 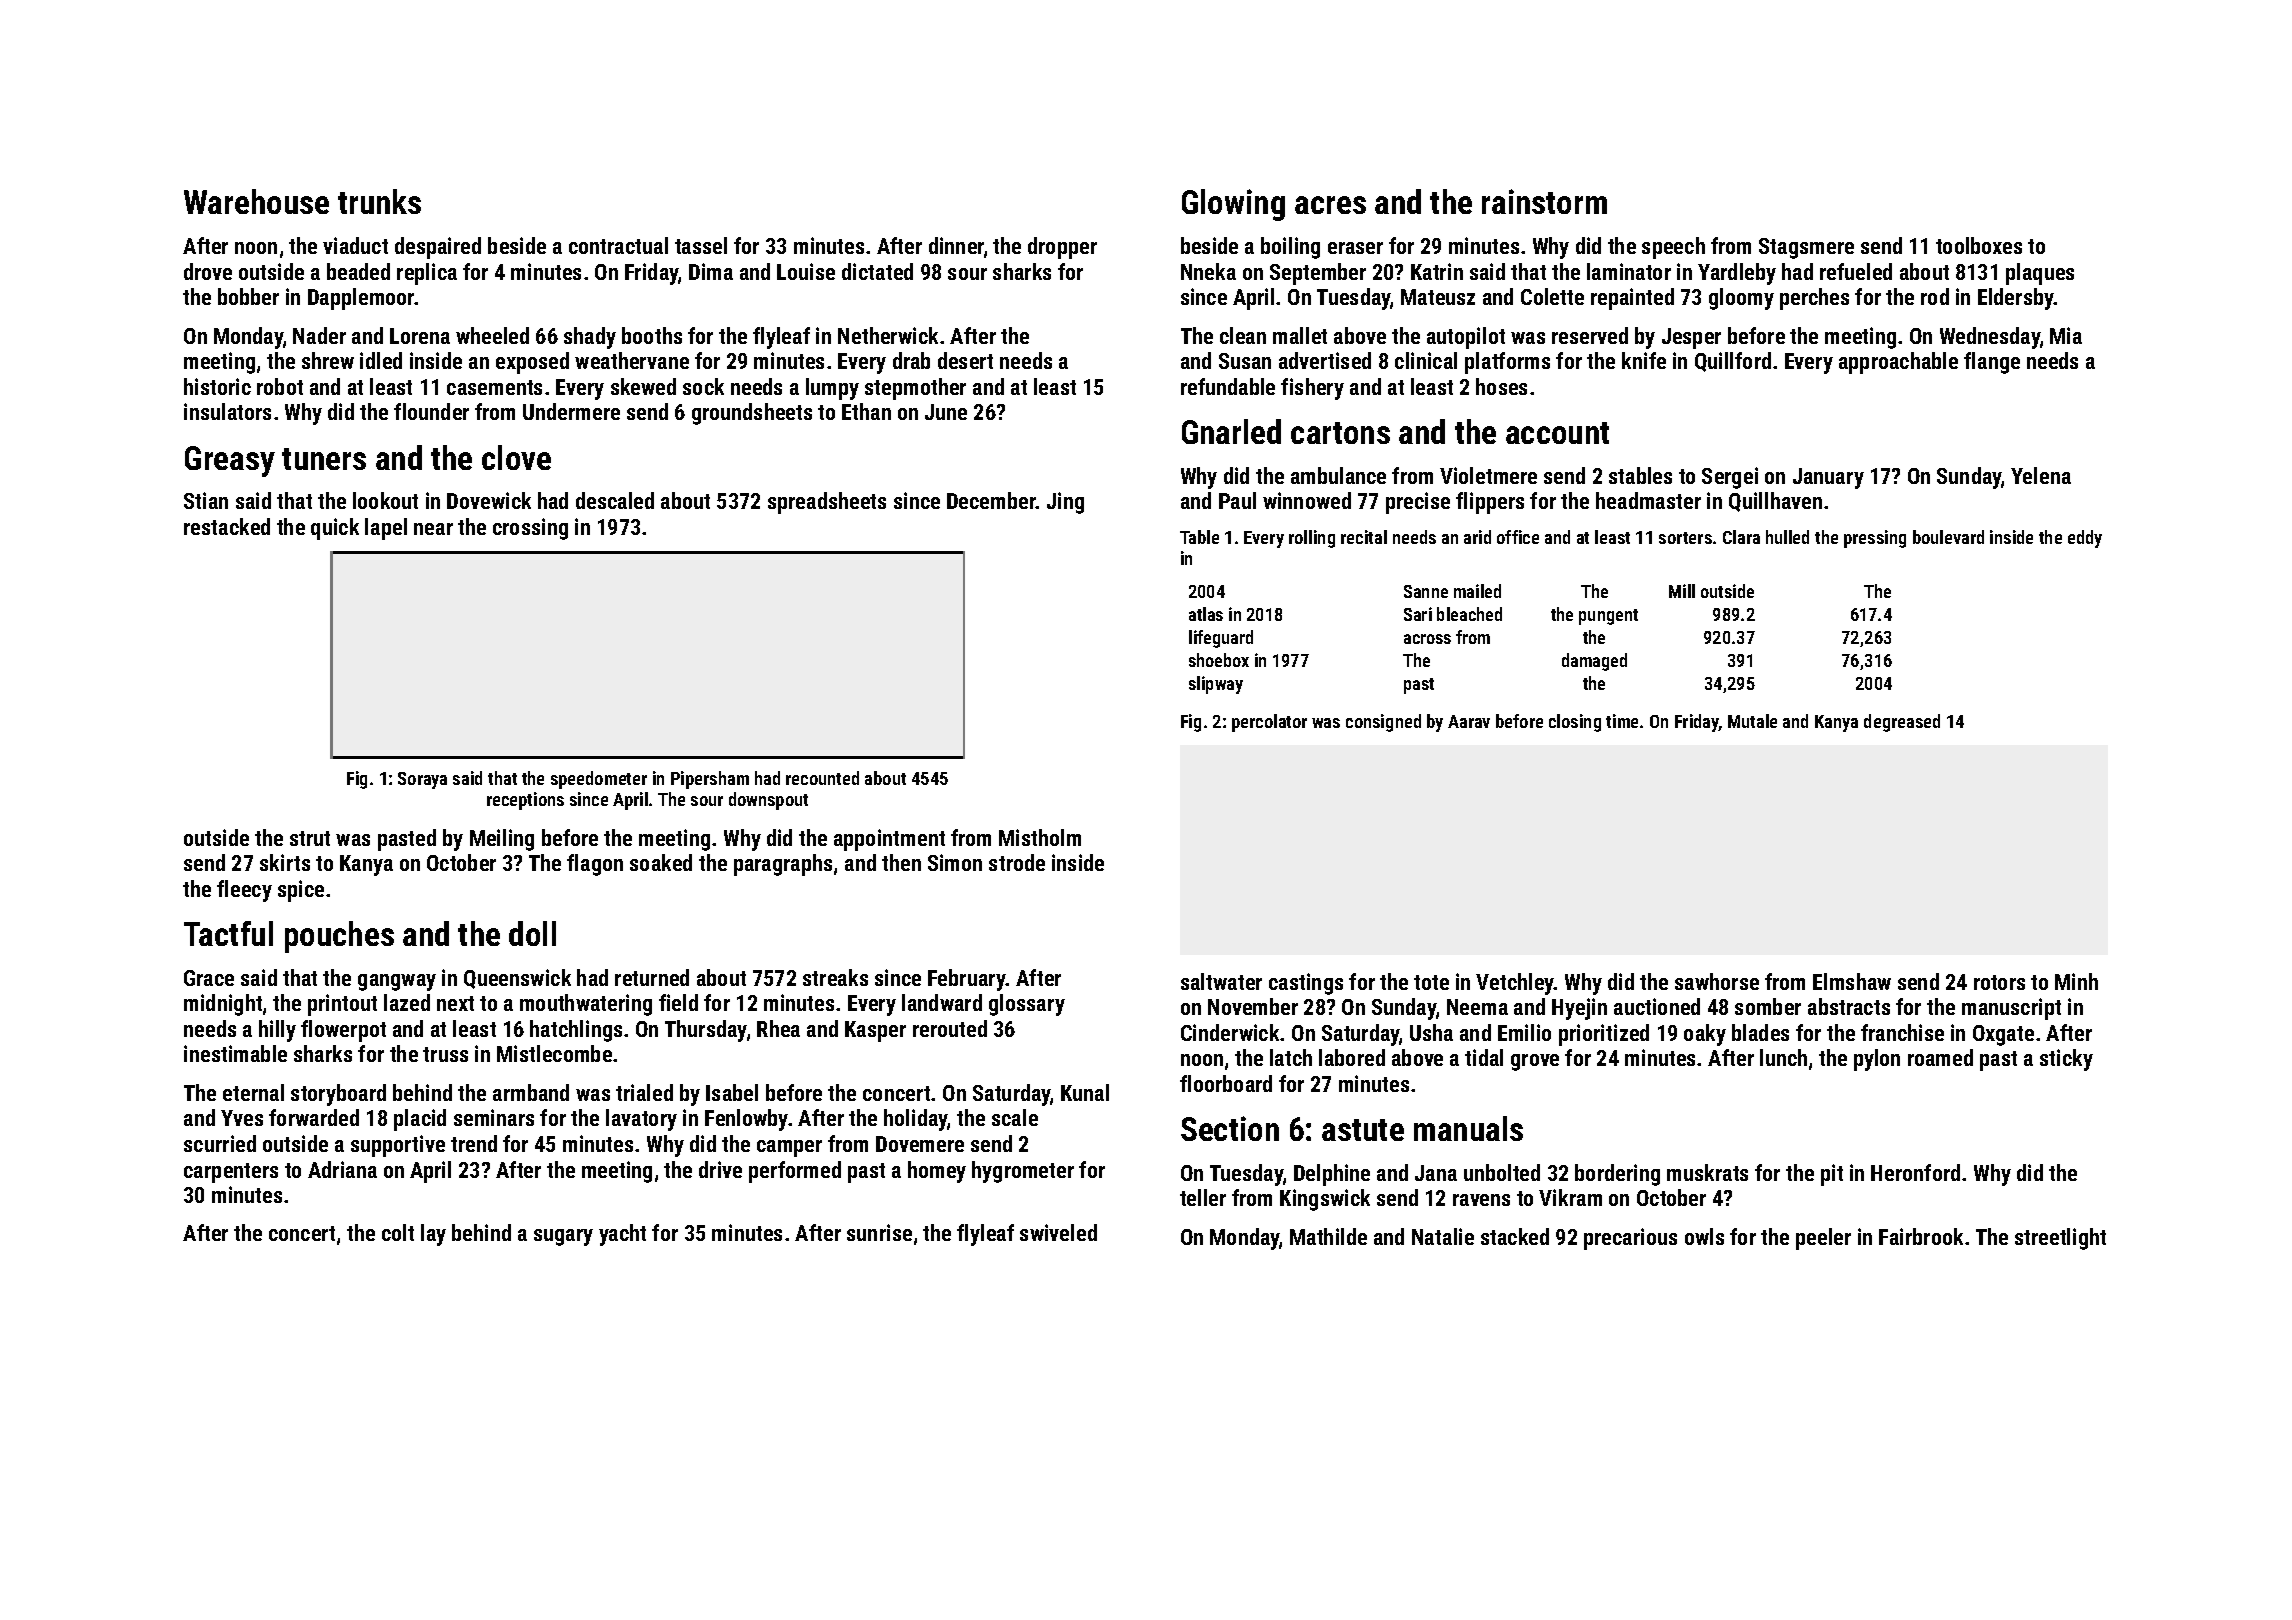 What do you see at coordinates (1328, 1236) in the page?
I see `Mathilde` at bounding box center [1328, 1236].
